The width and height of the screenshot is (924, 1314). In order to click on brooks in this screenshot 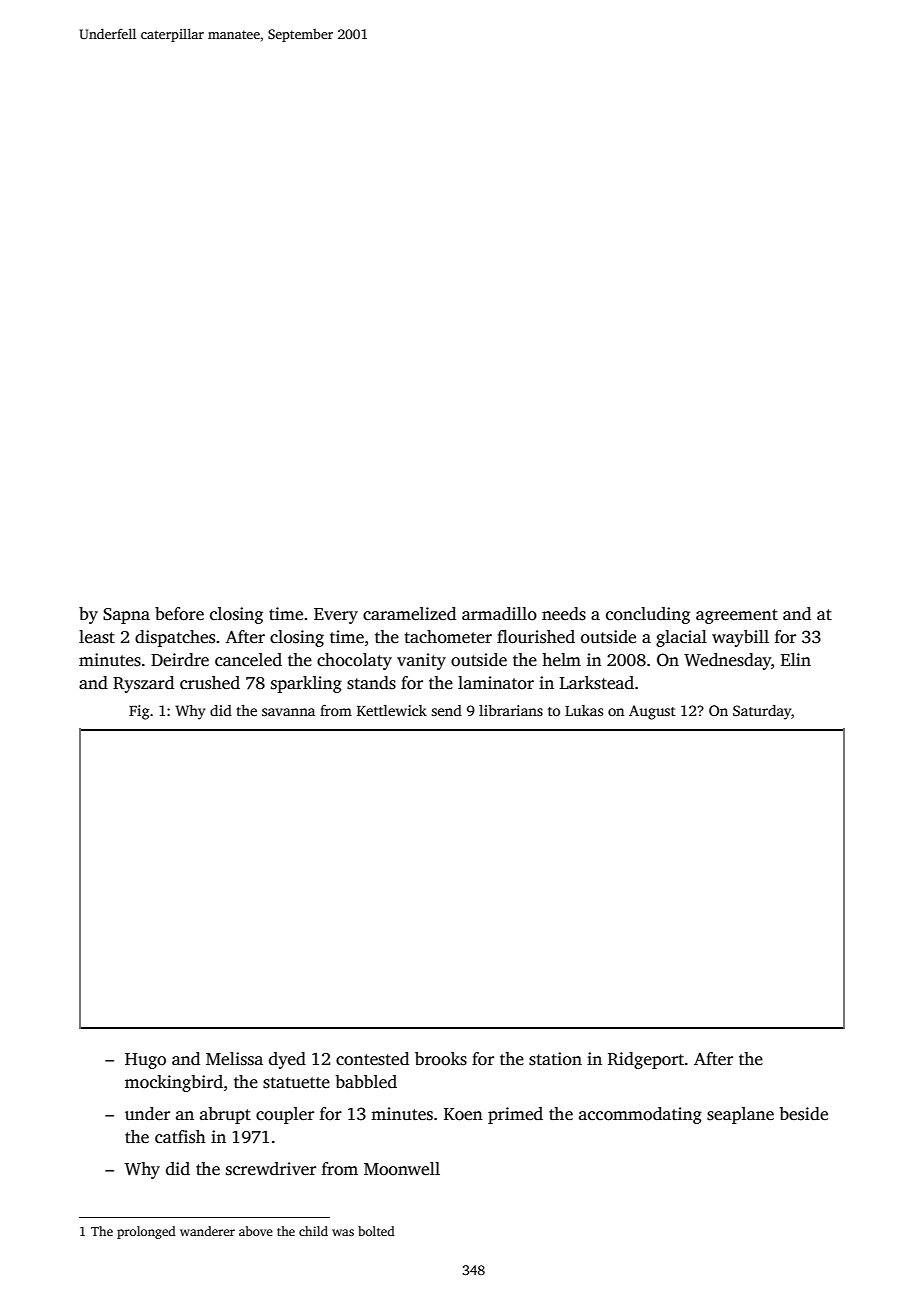, I will do `click(441, 1059)`.
